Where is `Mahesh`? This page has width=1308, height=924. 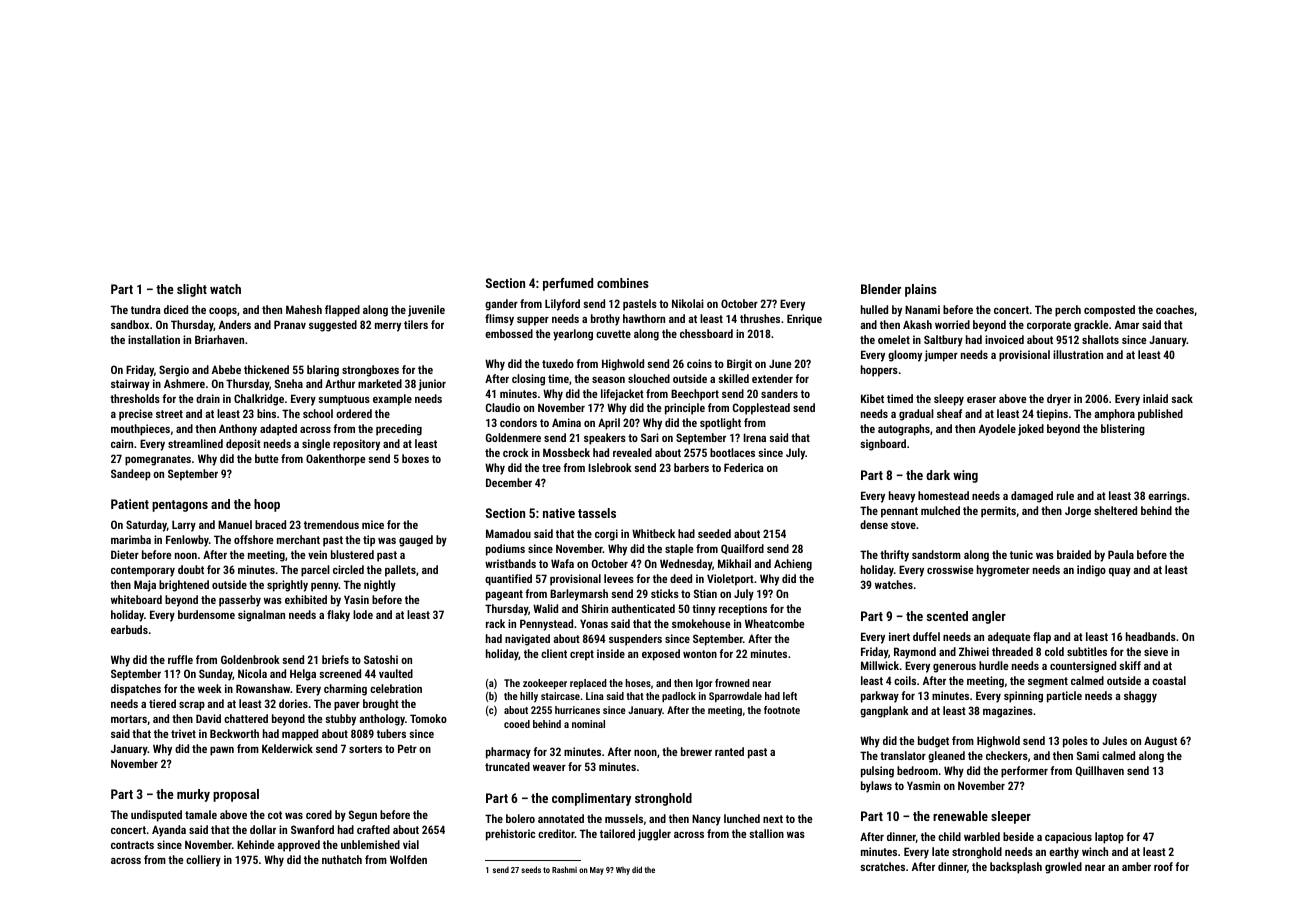 Mahesh is located at coordinates (304, 309).
